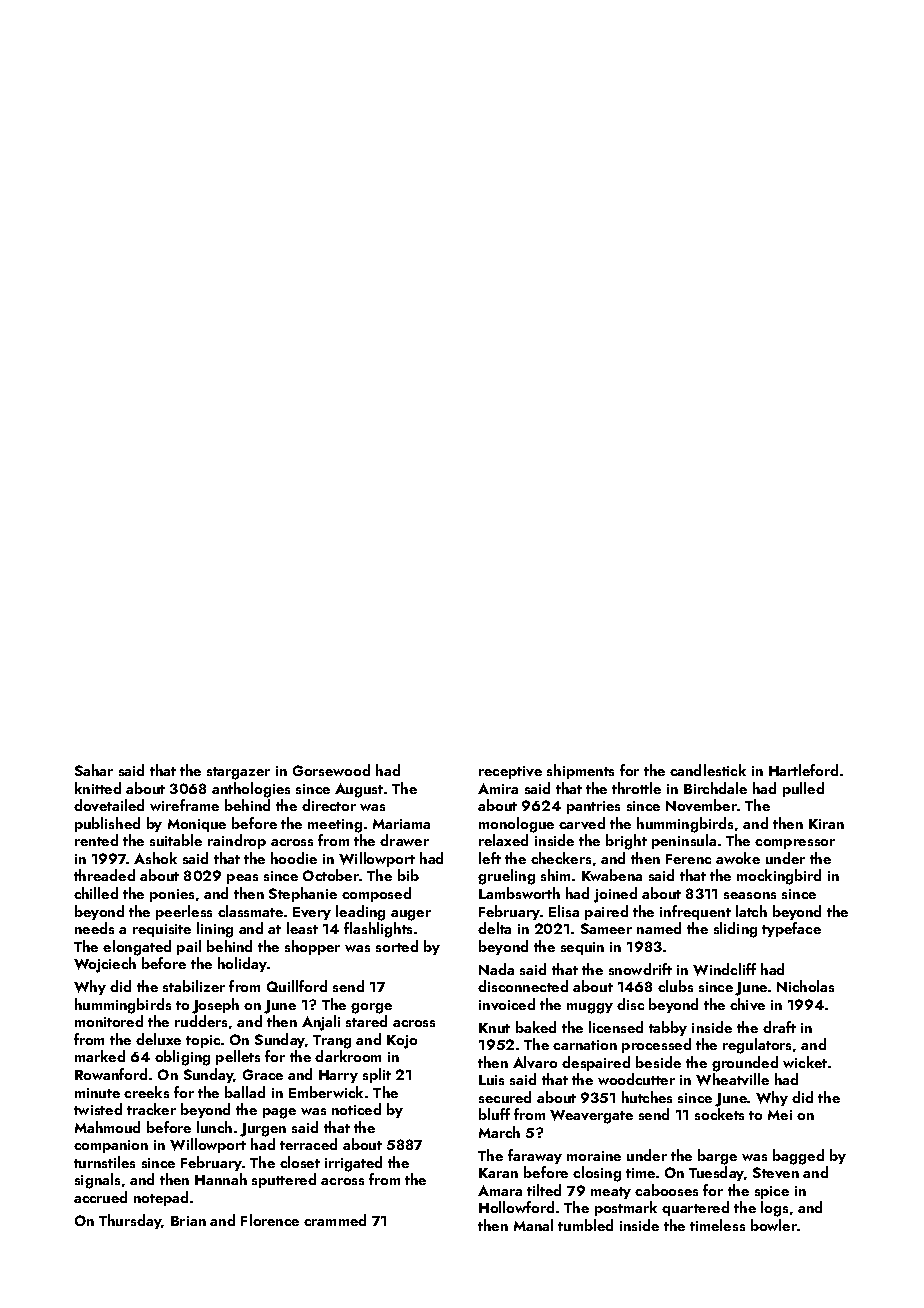 The height and width of the screenshot is (1308, 924). I want to click on left, so click(490, 858).
